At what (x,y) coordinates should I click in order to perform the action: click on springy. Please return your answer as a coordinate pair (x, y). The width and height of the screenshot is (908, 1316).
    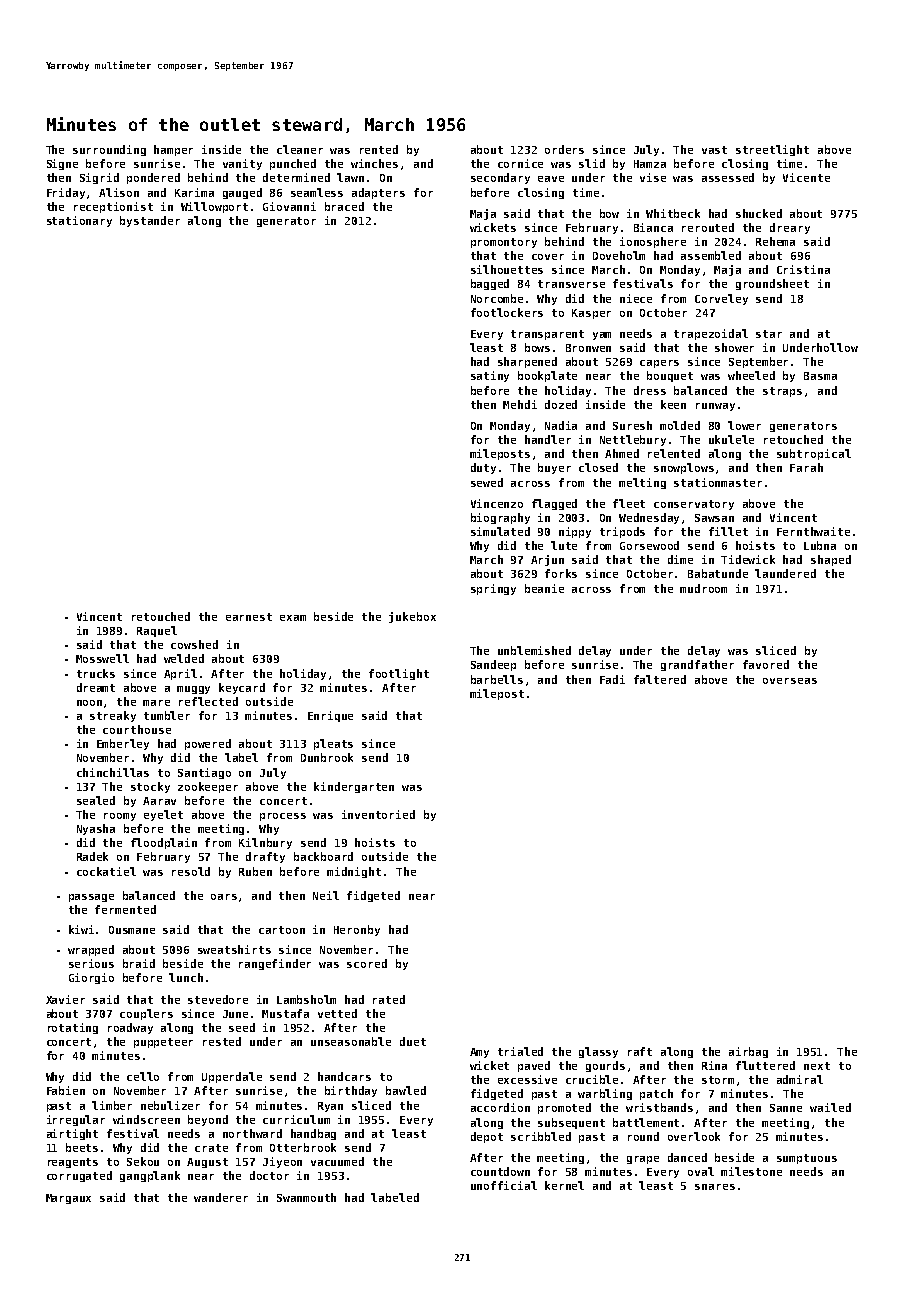
    Looking at the image, I should click on (493, 589).
